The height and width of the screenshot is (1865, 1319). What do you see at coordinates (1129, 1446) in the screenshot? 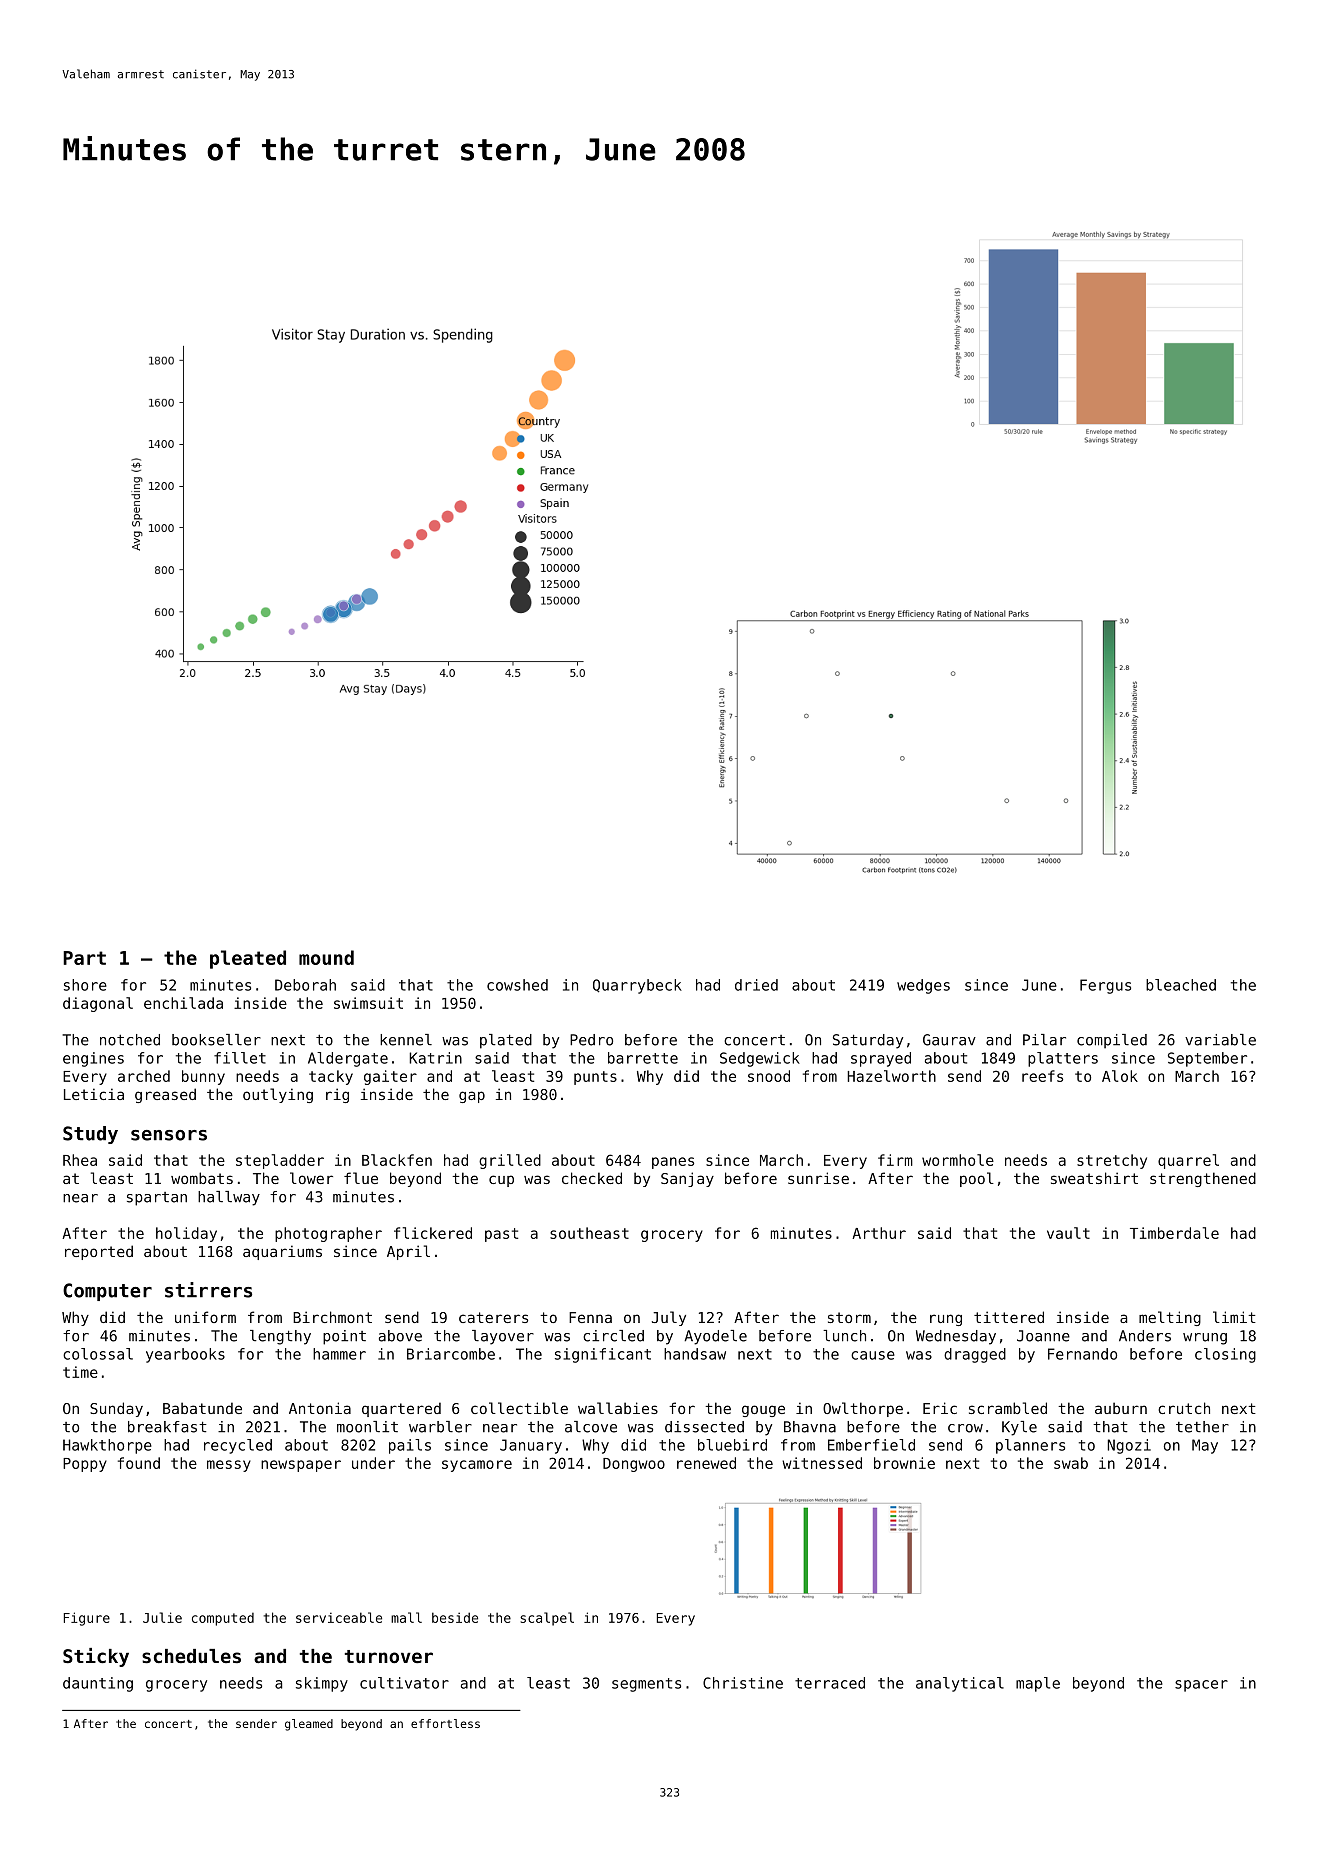
I see `Ngozi` at bounding box center [1129, 1446].
